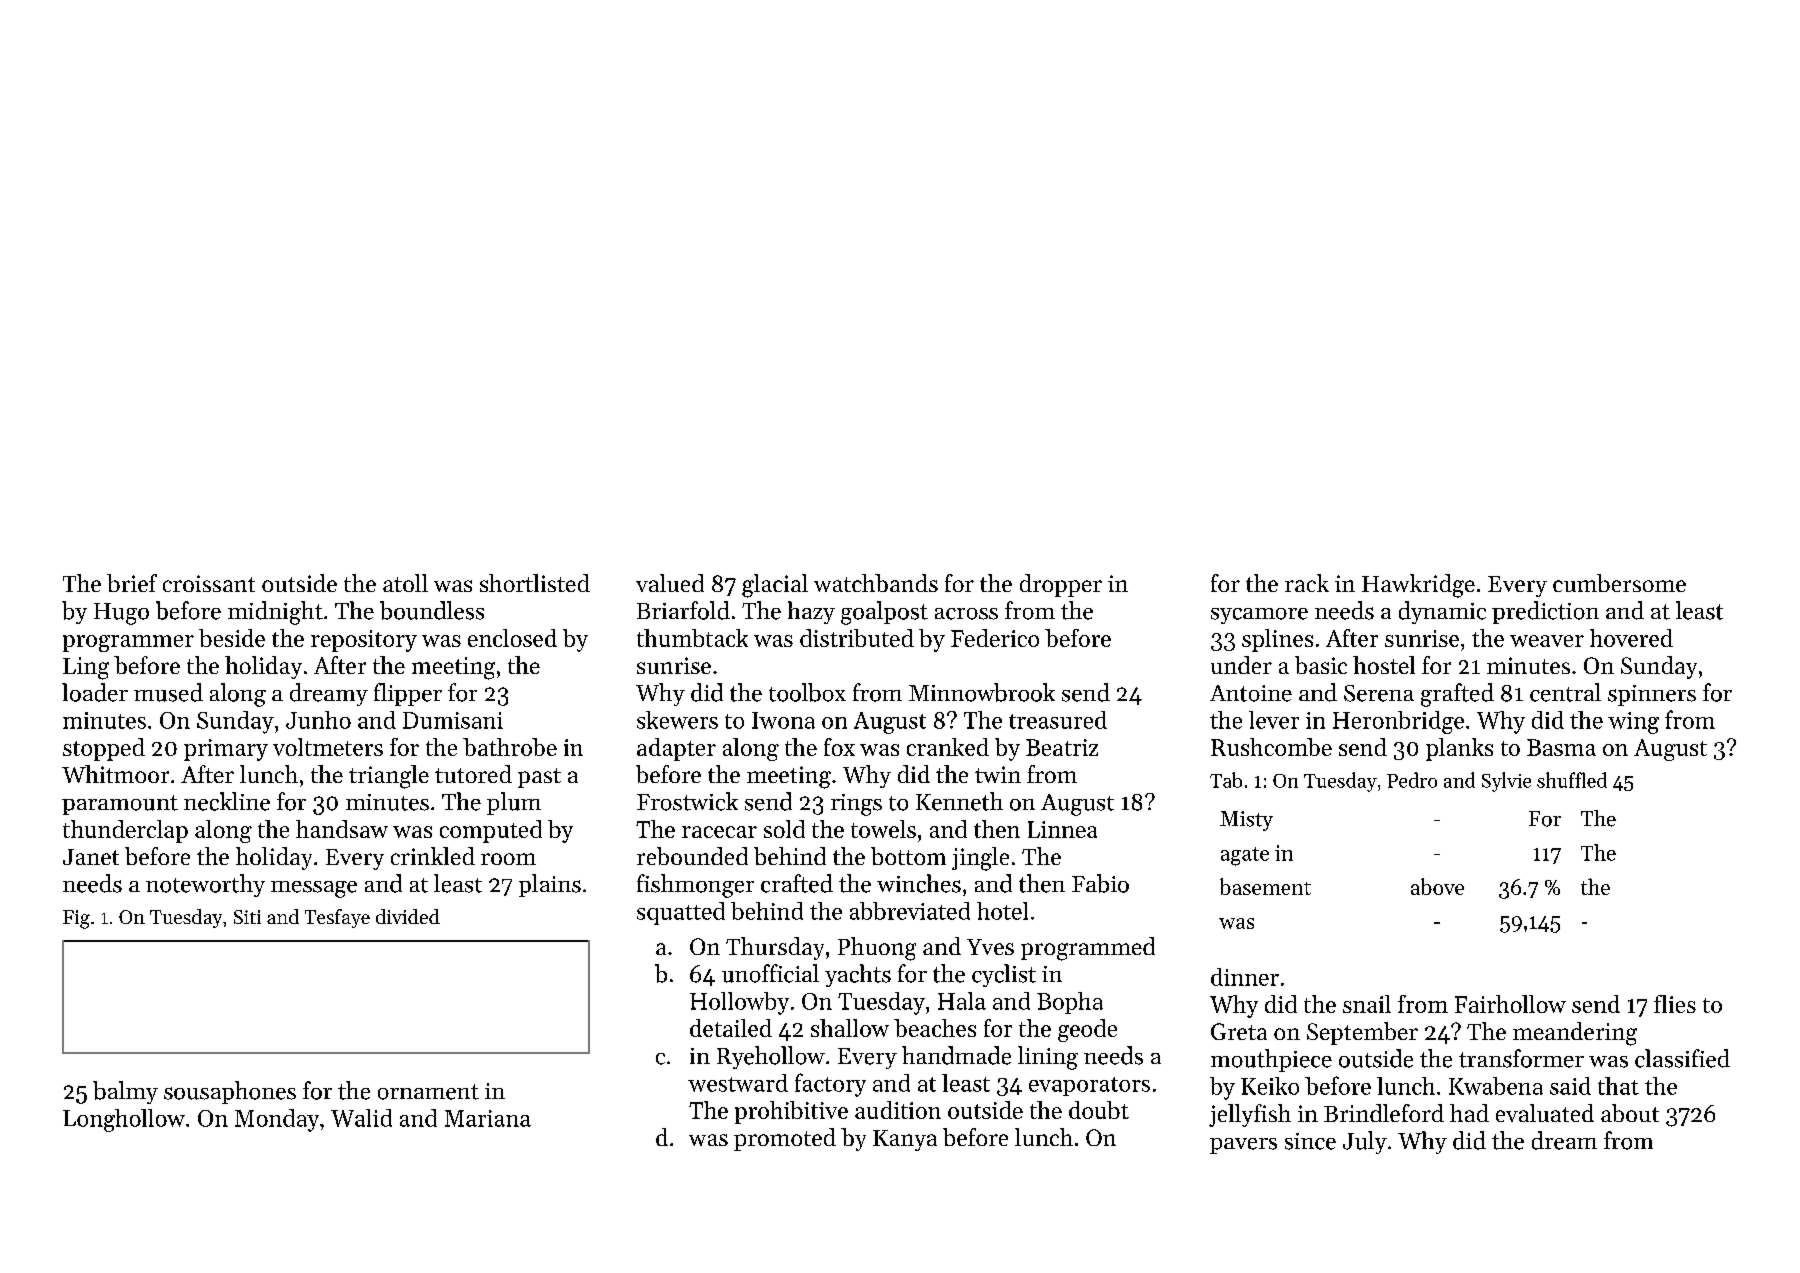  What do you see at coordinates (1245, 977) in the screenshot?
I see `dinner` at bounding box center [1245, 977].
